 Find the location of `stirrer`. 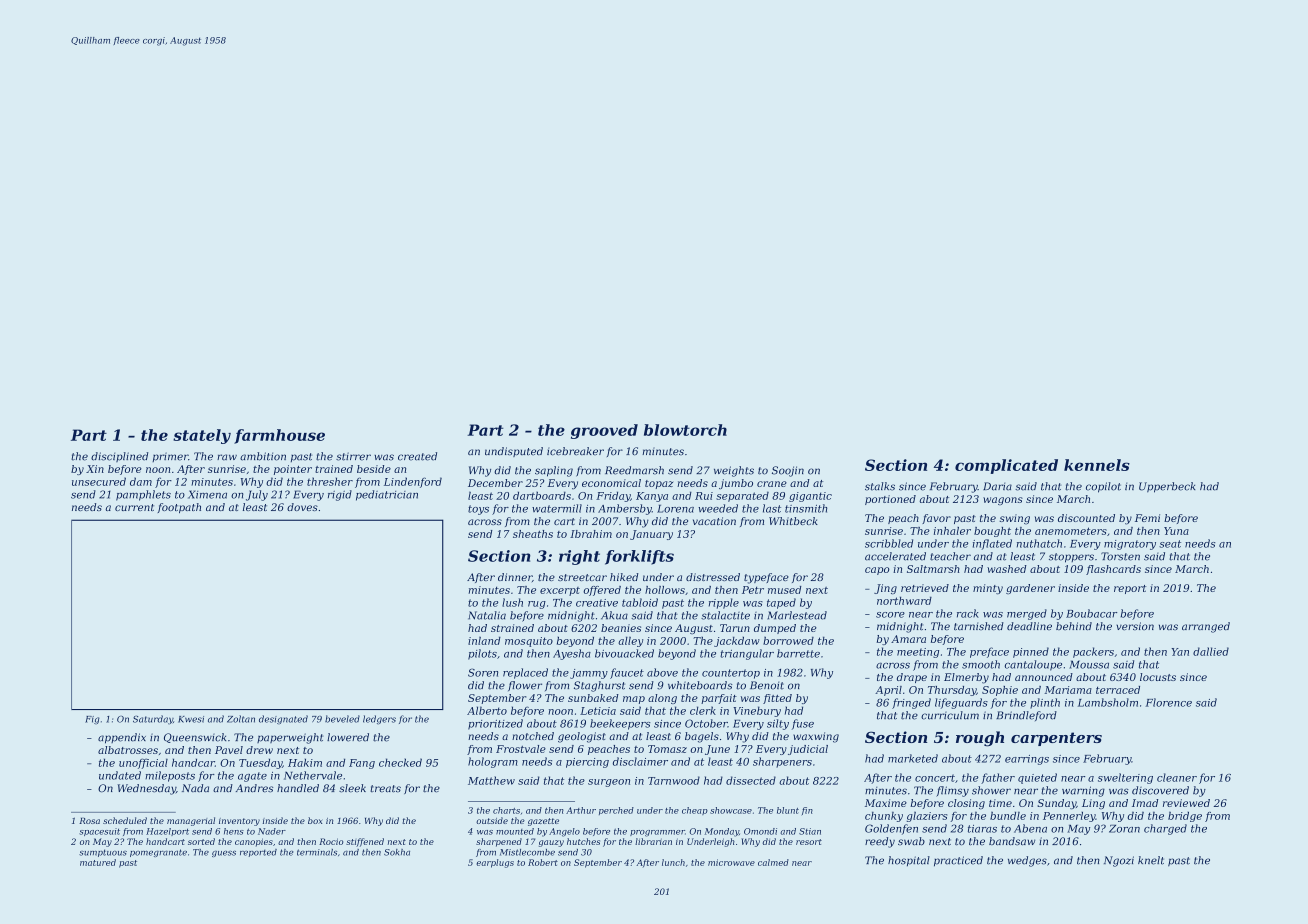

stirrer is located at coordinates (353, 456).
